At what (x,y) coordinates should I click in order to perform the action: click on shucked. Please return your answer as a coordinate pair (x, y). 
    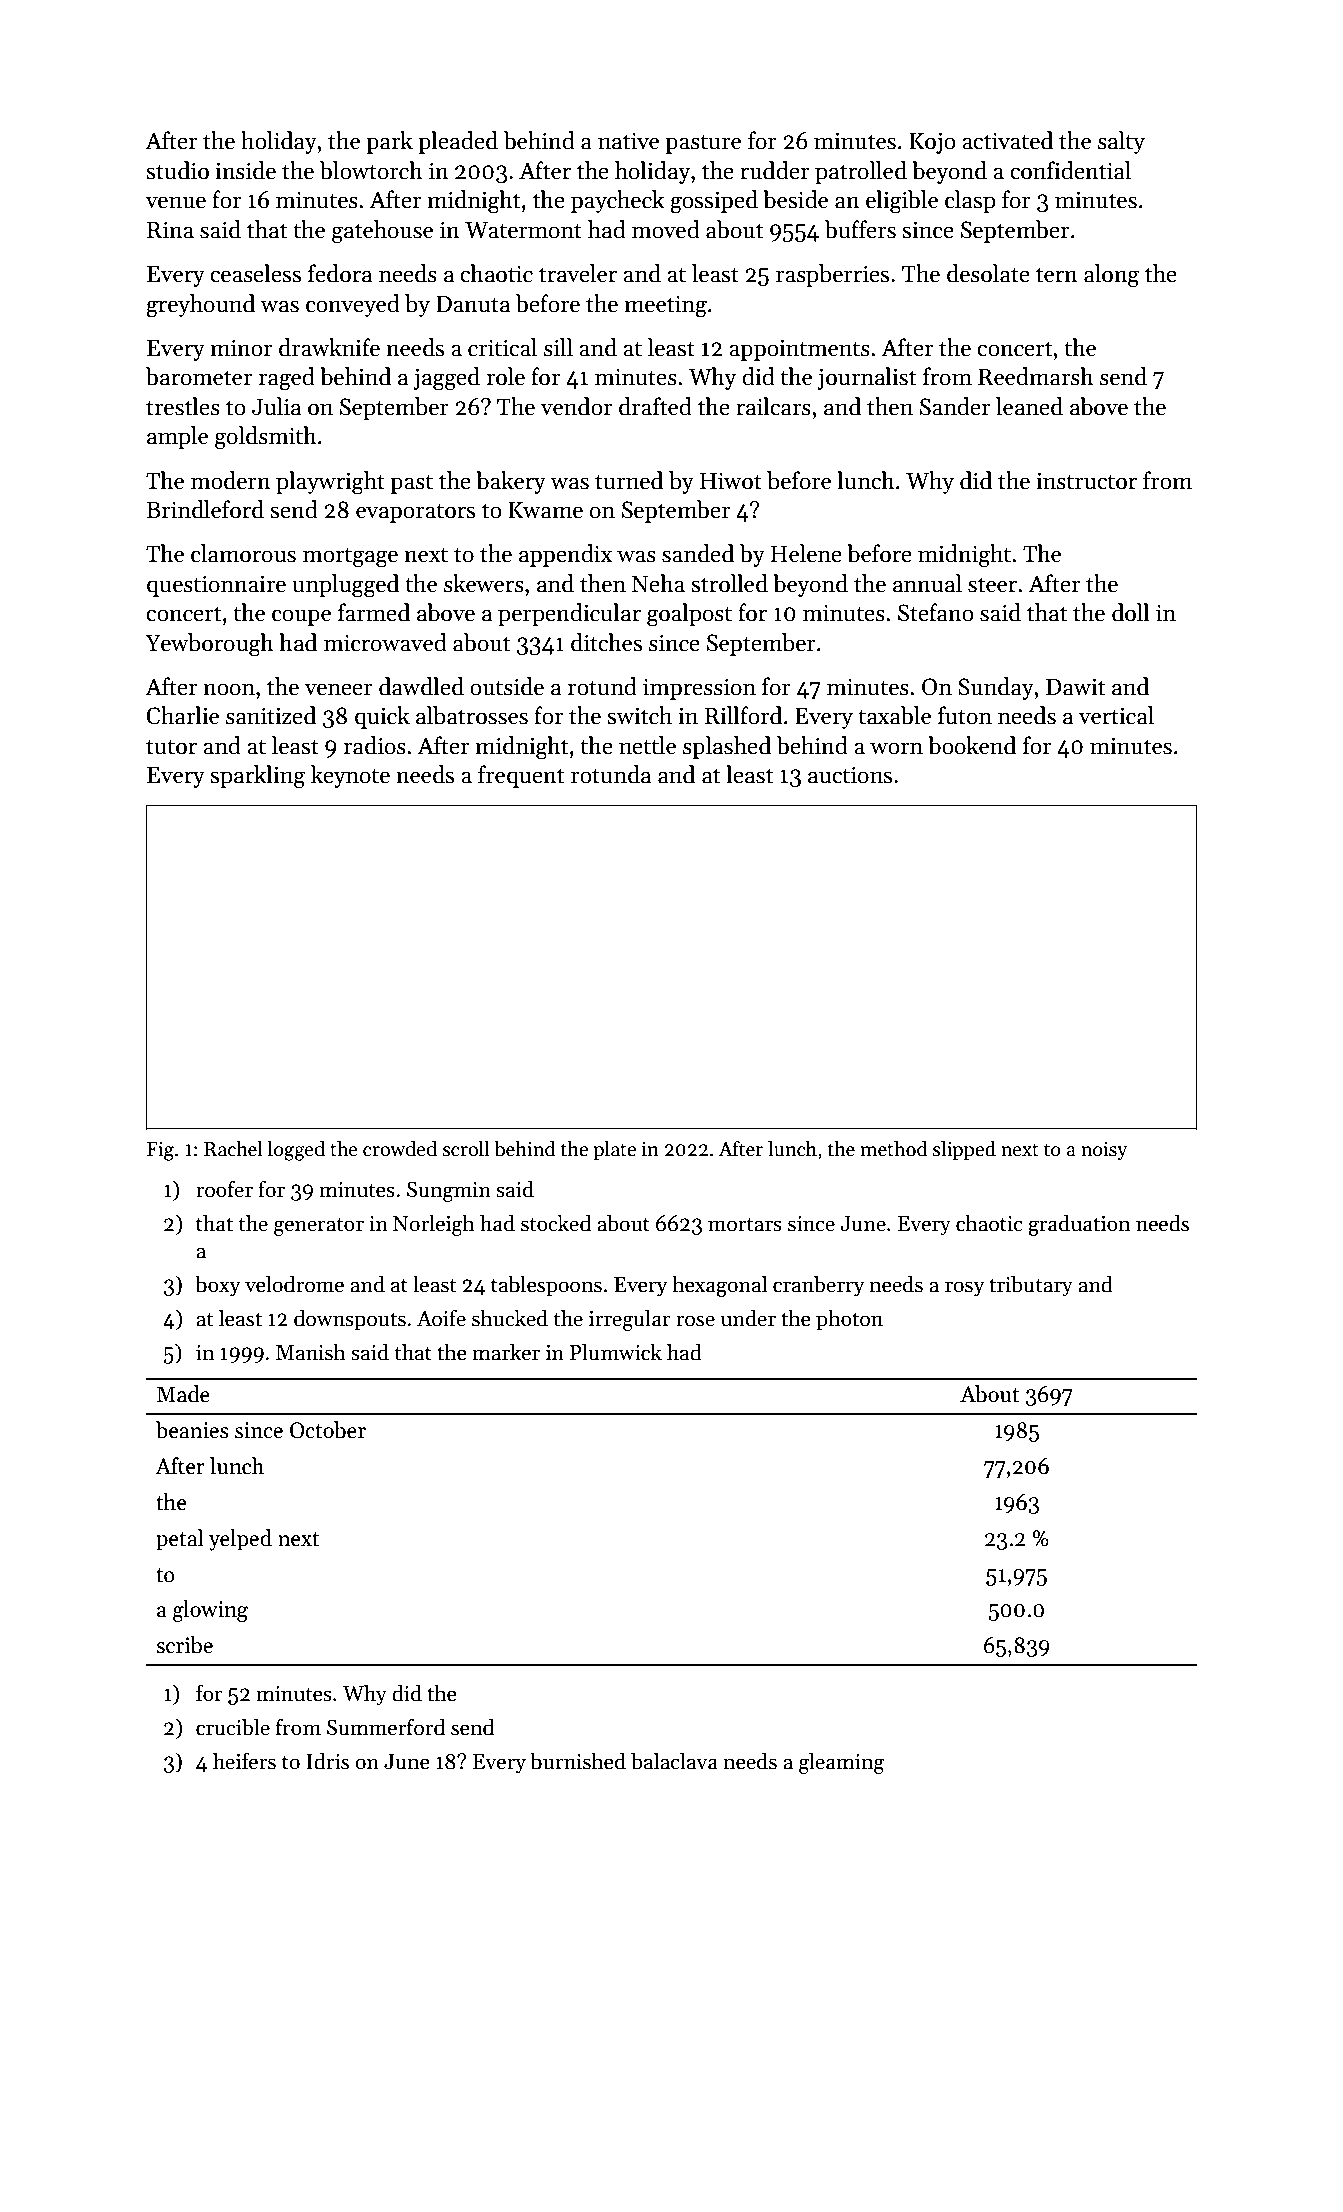
    Looking at the image, I should click on (510, 1318).
